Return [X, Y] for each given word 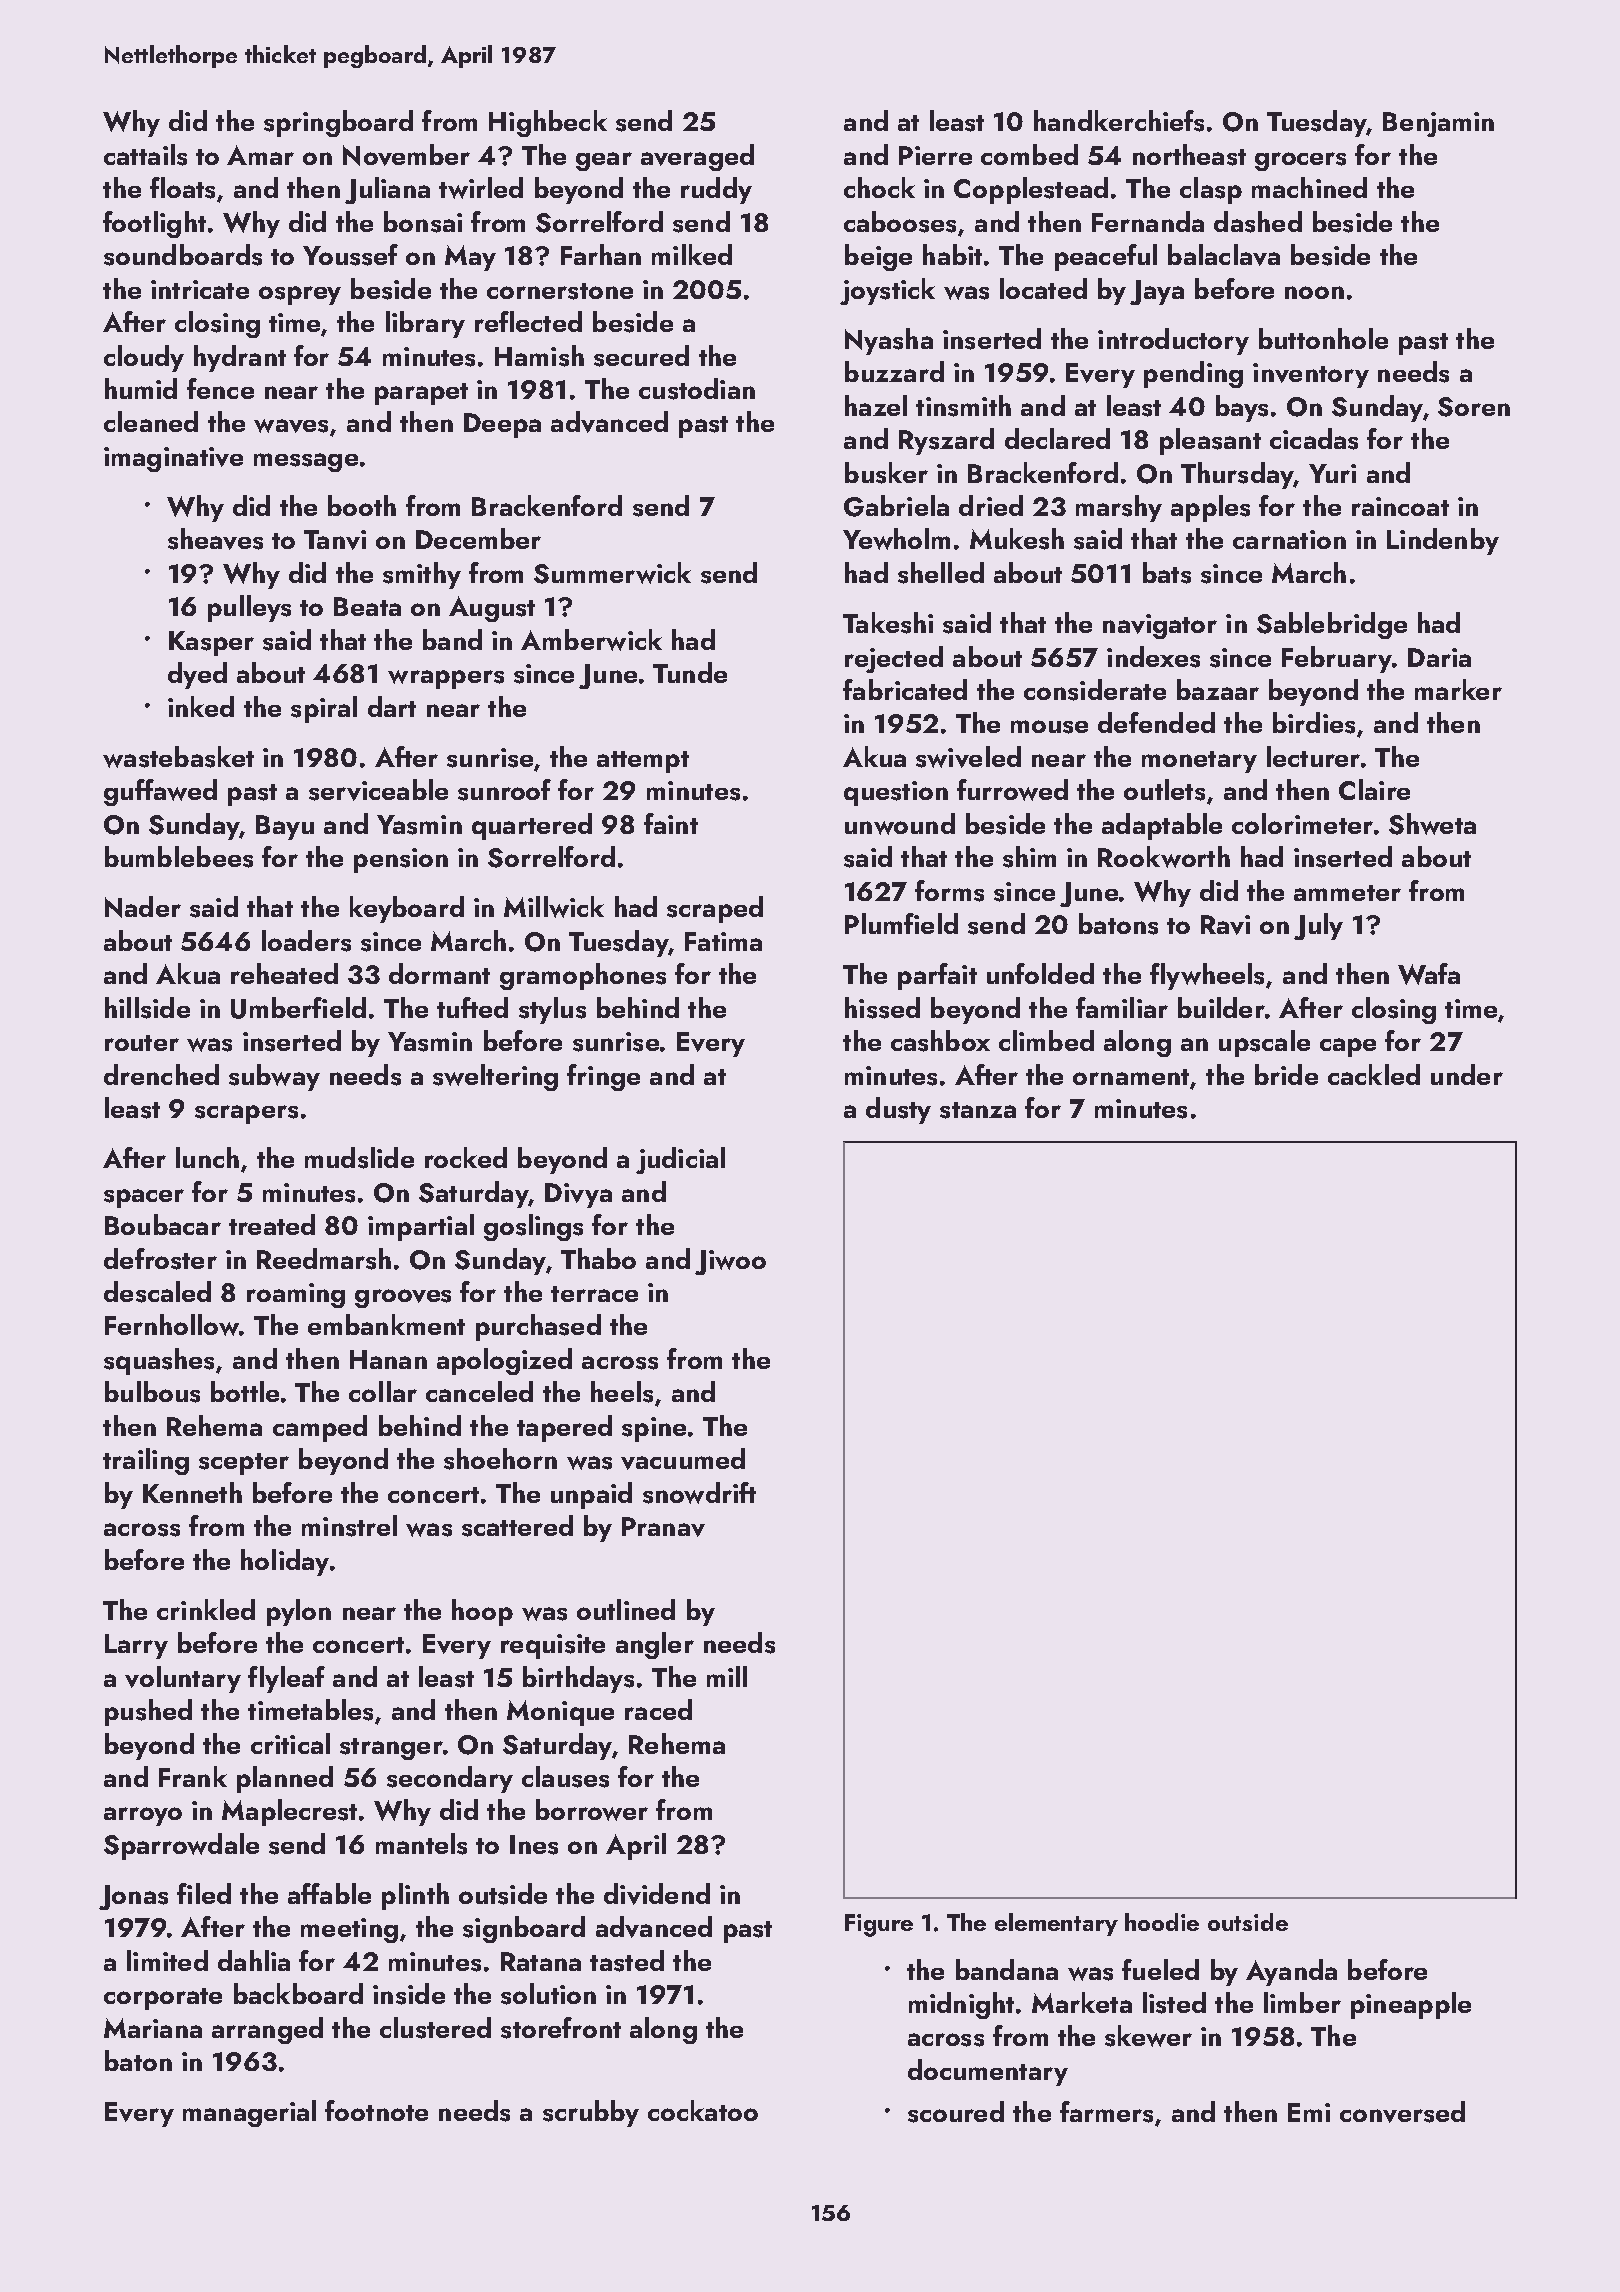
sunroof [504, 790]
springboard [338, 123]
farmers [1106, 2112]
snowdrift [699, 1493]
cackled [1374, 1074]
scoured [956, 2112]
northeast [1189, 155]
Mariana [153, 2028]
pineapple [1411, 2005]
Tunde [690, 672]
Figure [879, 1925]
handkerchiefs [1119, 121]
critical [290, 1743]
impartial [421, 1227]
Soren [1474, 407]
